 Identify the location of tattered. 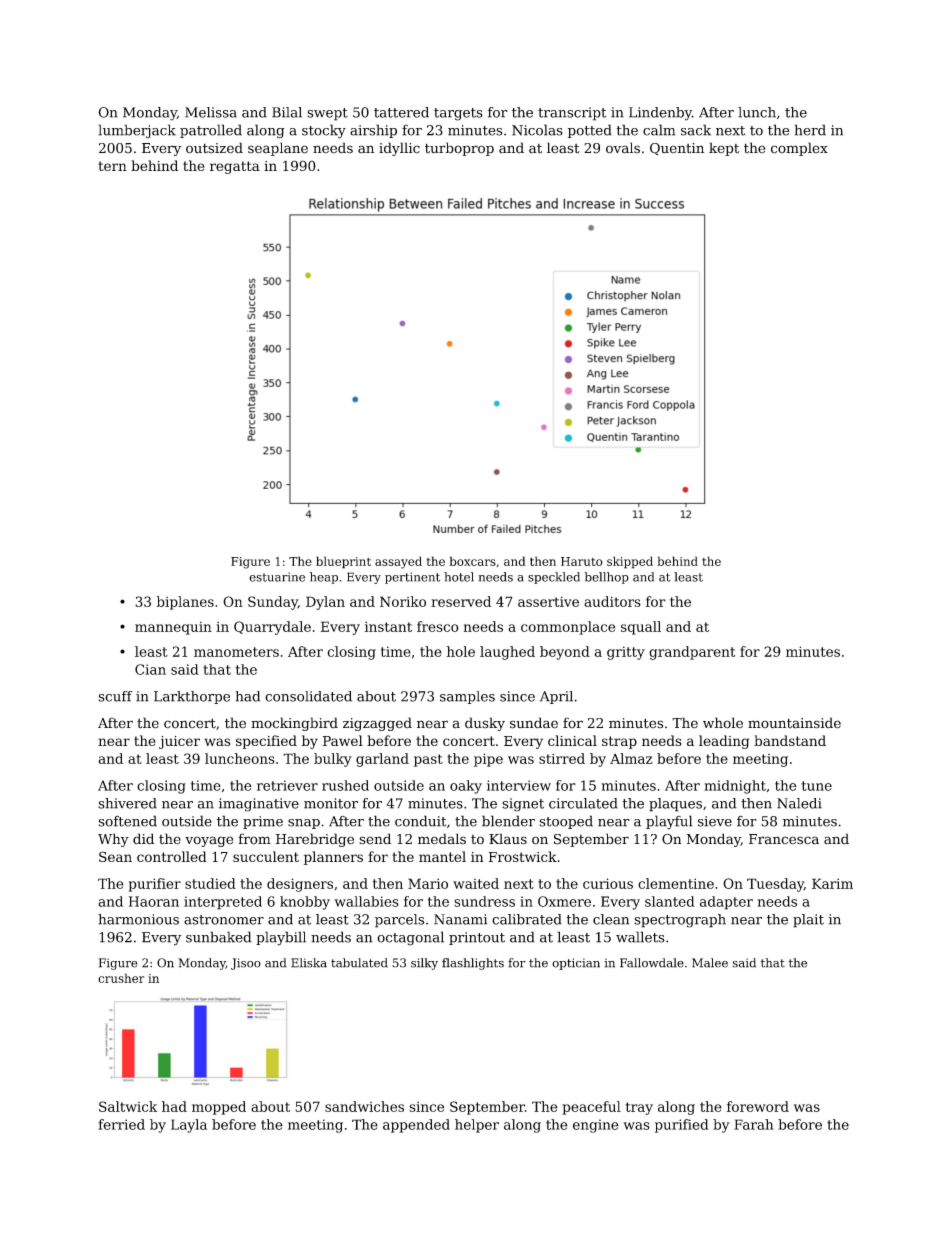
(401, 112).
